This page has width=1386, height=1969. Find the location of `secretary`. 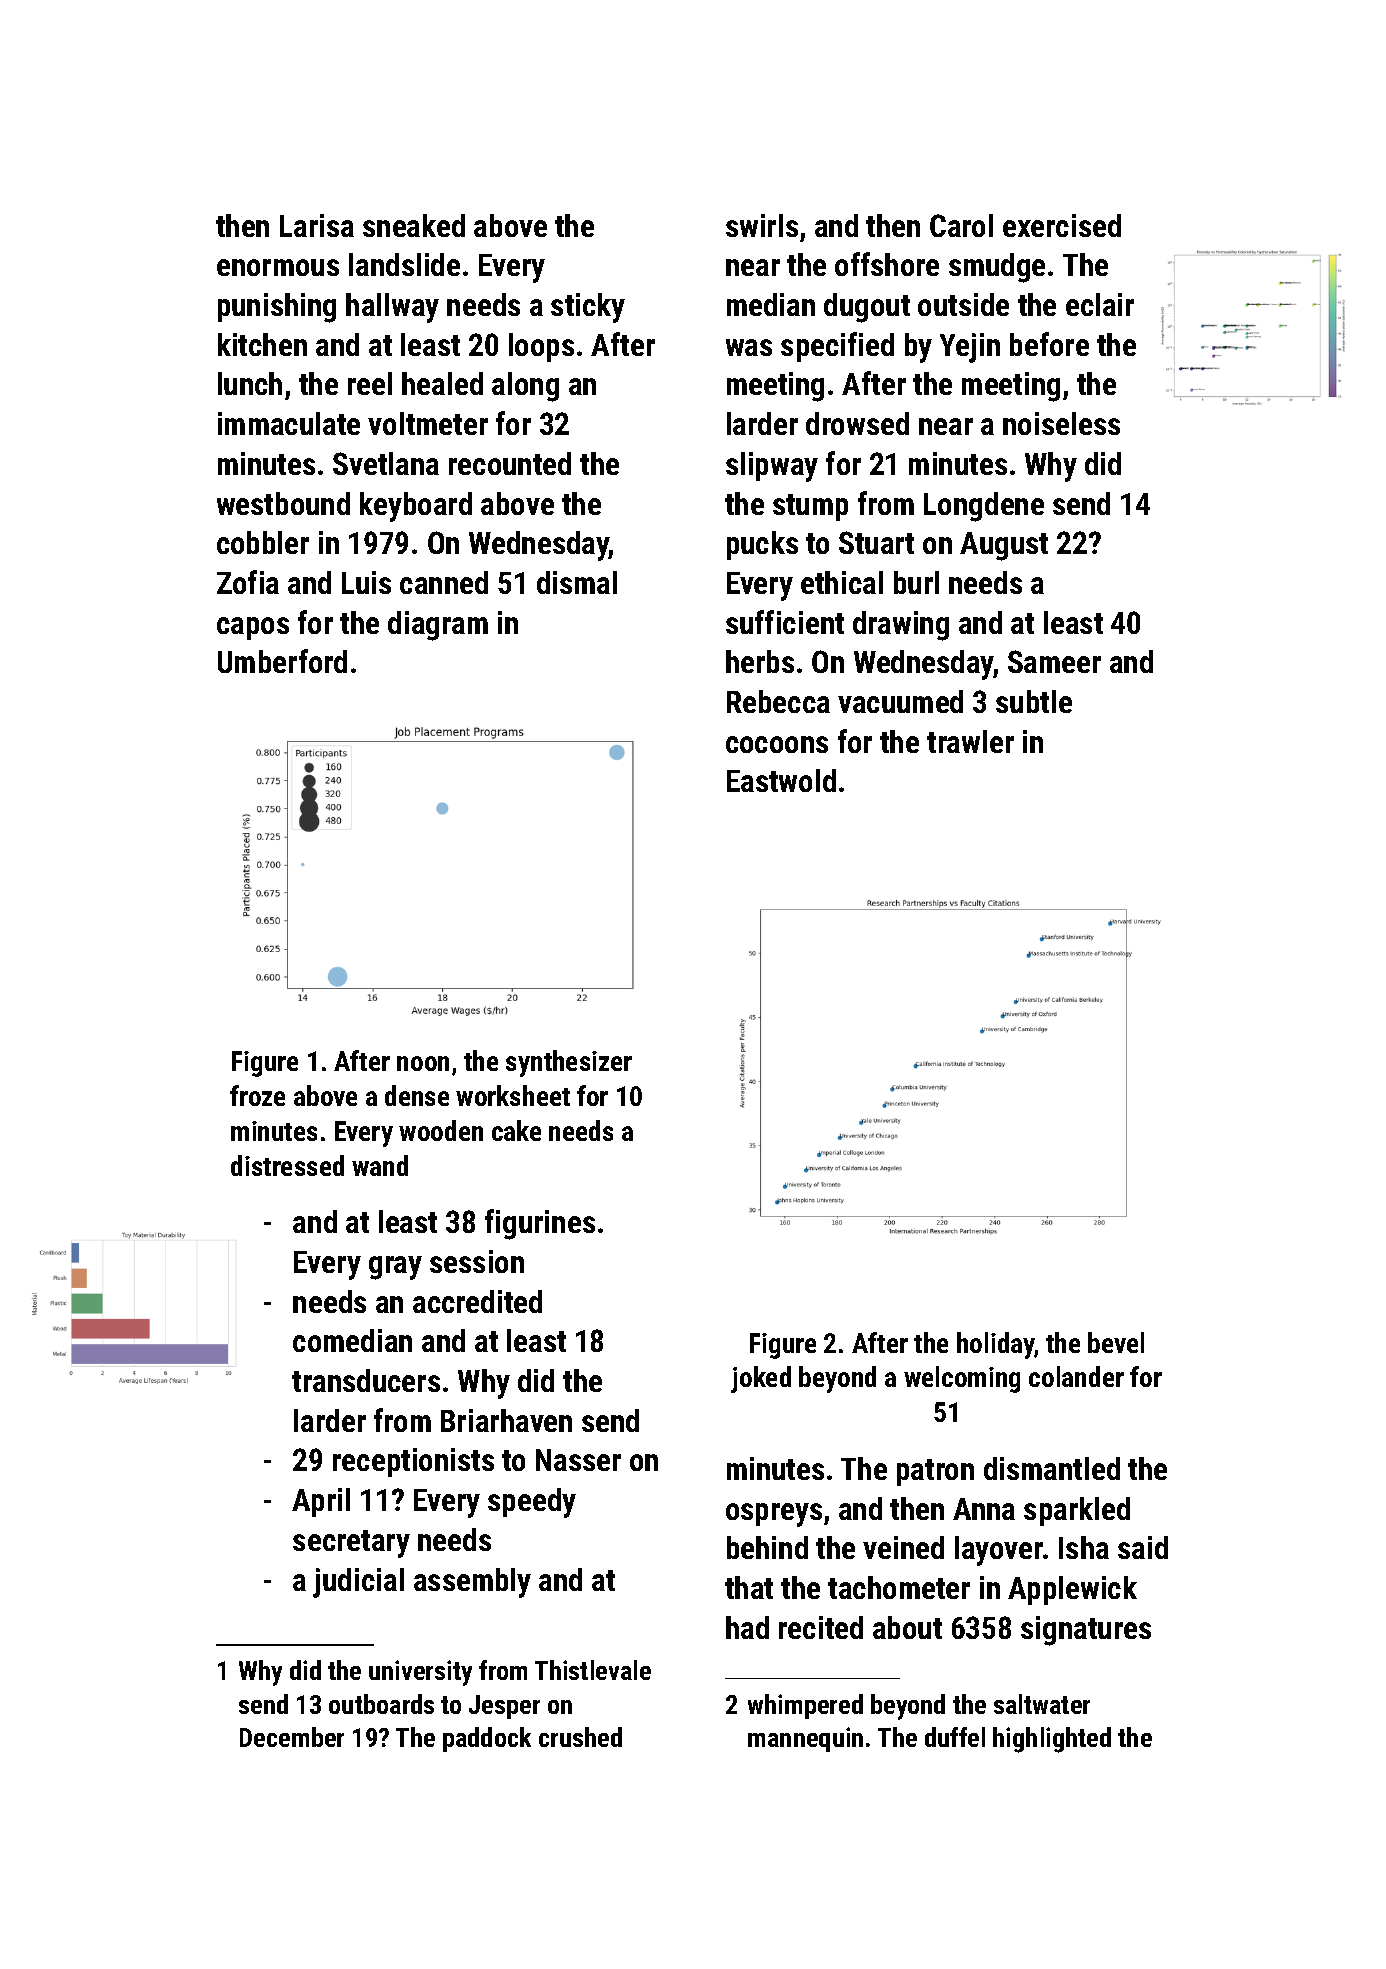

secretary is located at coordinates (351, 1544).
